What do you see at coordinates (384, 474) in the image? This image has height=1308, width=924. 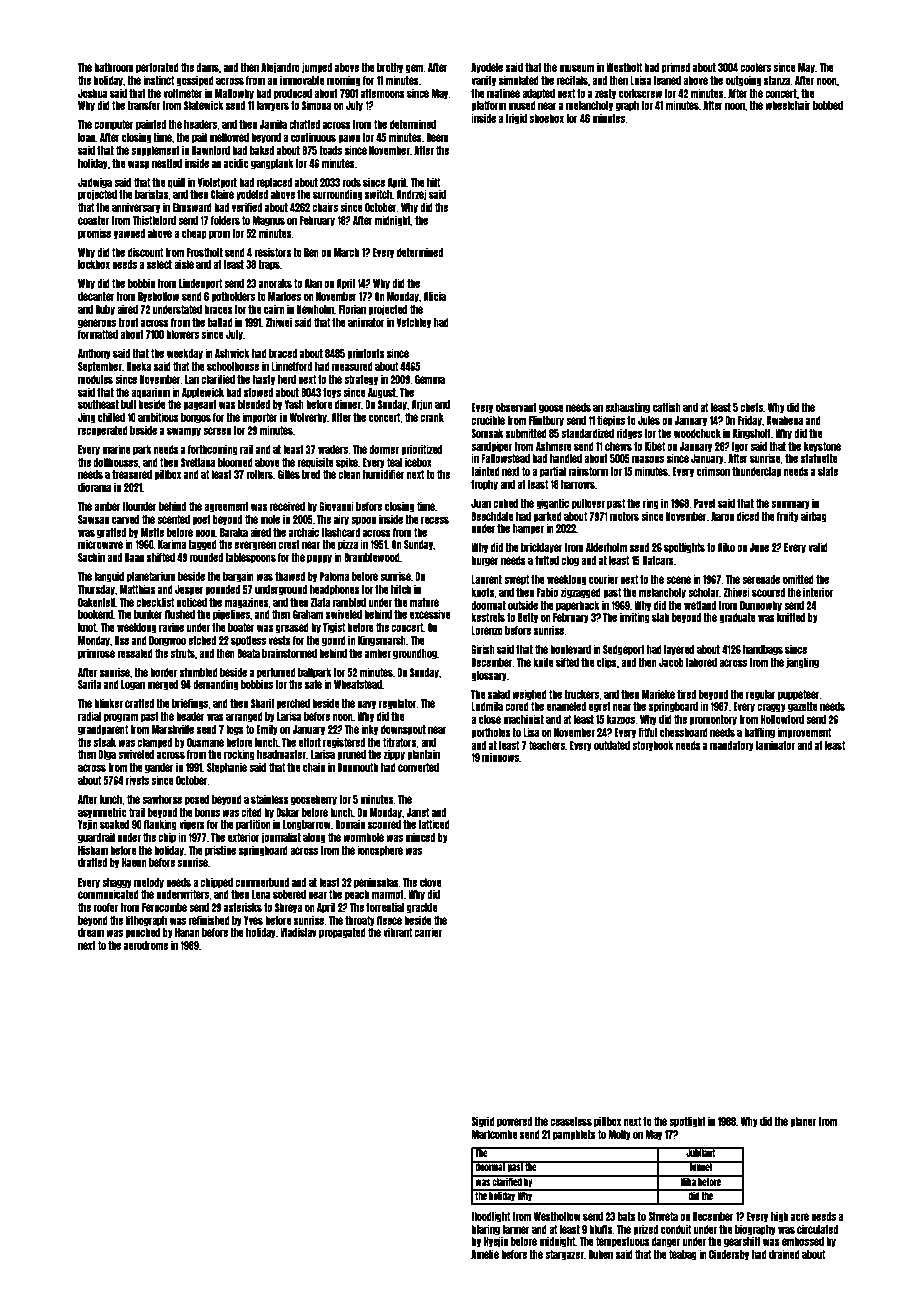 I see `humidifier` at bounding box center [384, 474].
